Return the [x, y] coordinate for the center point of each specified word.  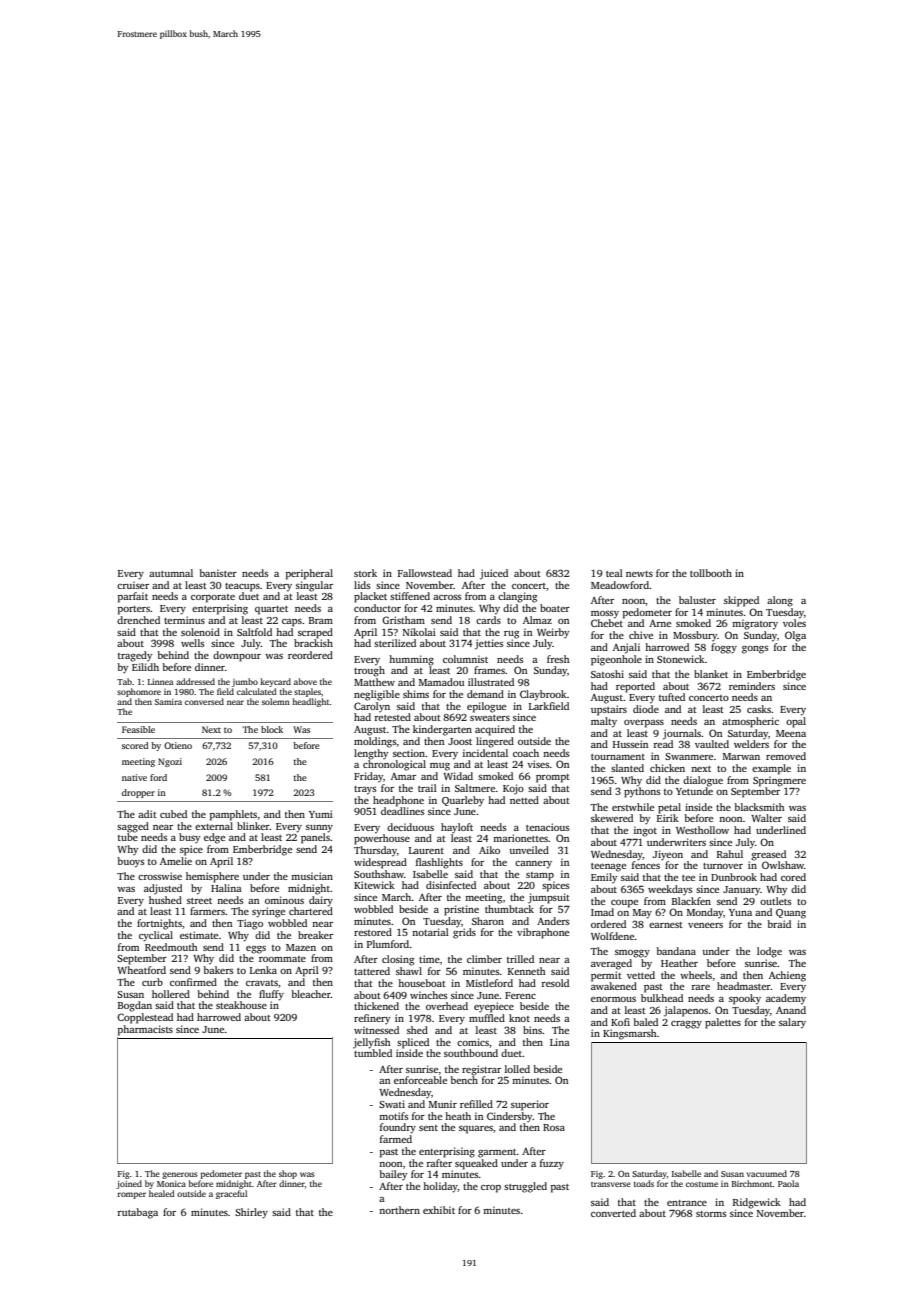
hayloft [457, 828]
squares [476, 1130]
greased [768, 855]
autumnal [171, 573]
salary [792, 1023]
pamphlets [233, 815]
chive [641, 635]
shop [288, 1174]
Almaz [537, 620]
